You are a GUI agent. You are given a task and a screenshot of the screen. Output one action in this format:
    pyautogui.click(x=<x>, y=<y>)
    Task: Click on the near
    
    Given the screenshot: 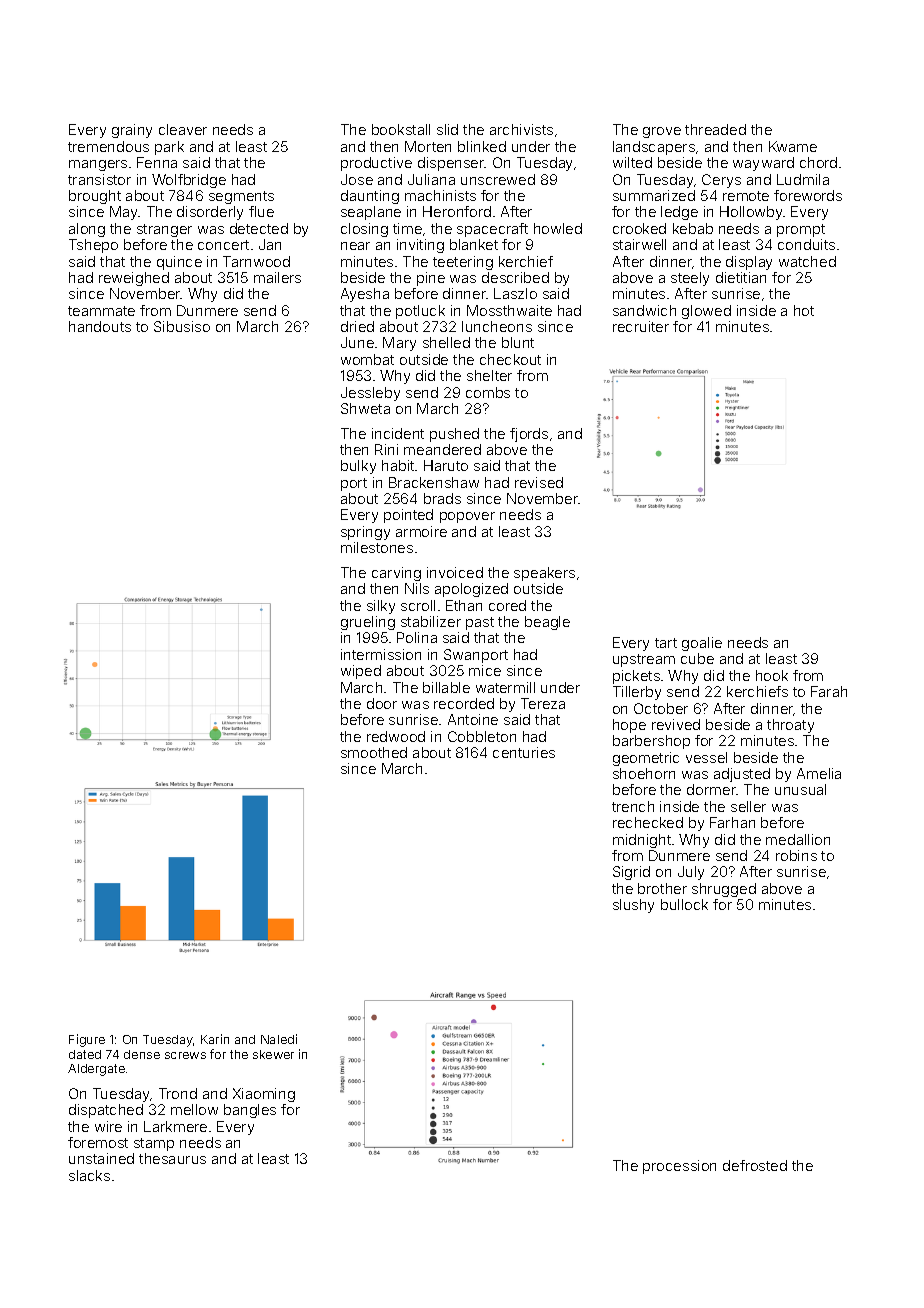 What is the action you would take?
    pyautogui.click(x=355, y=246)
